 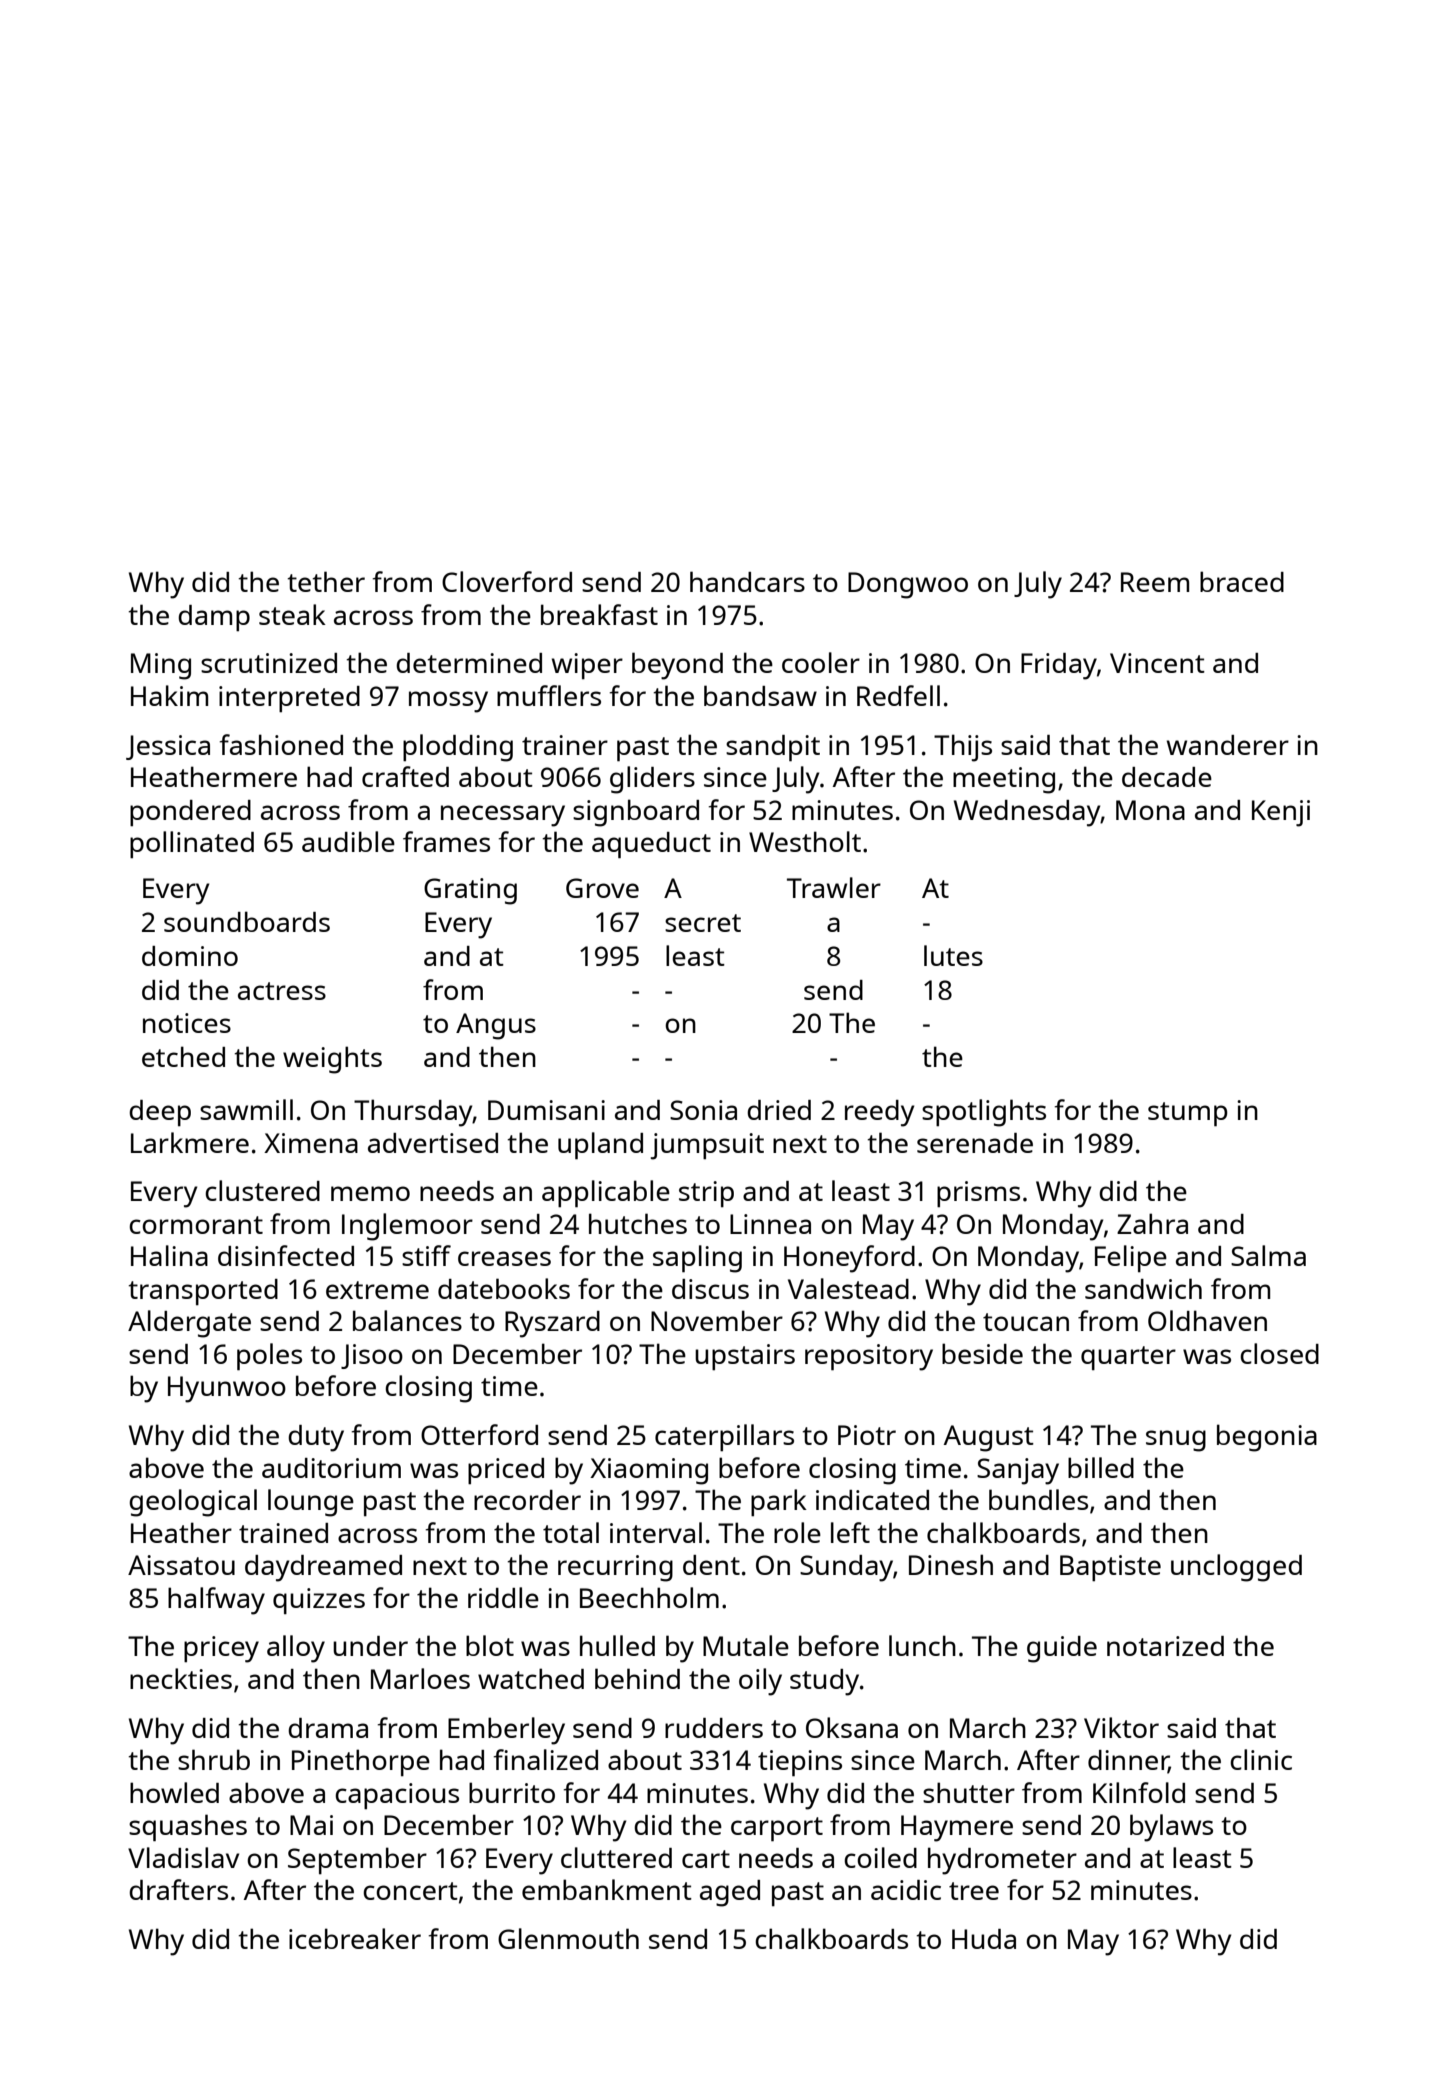 What do you see at coordinates (496, 1026) in the screenshot?
I see `Angus` at bounding box center [496, 1026].
